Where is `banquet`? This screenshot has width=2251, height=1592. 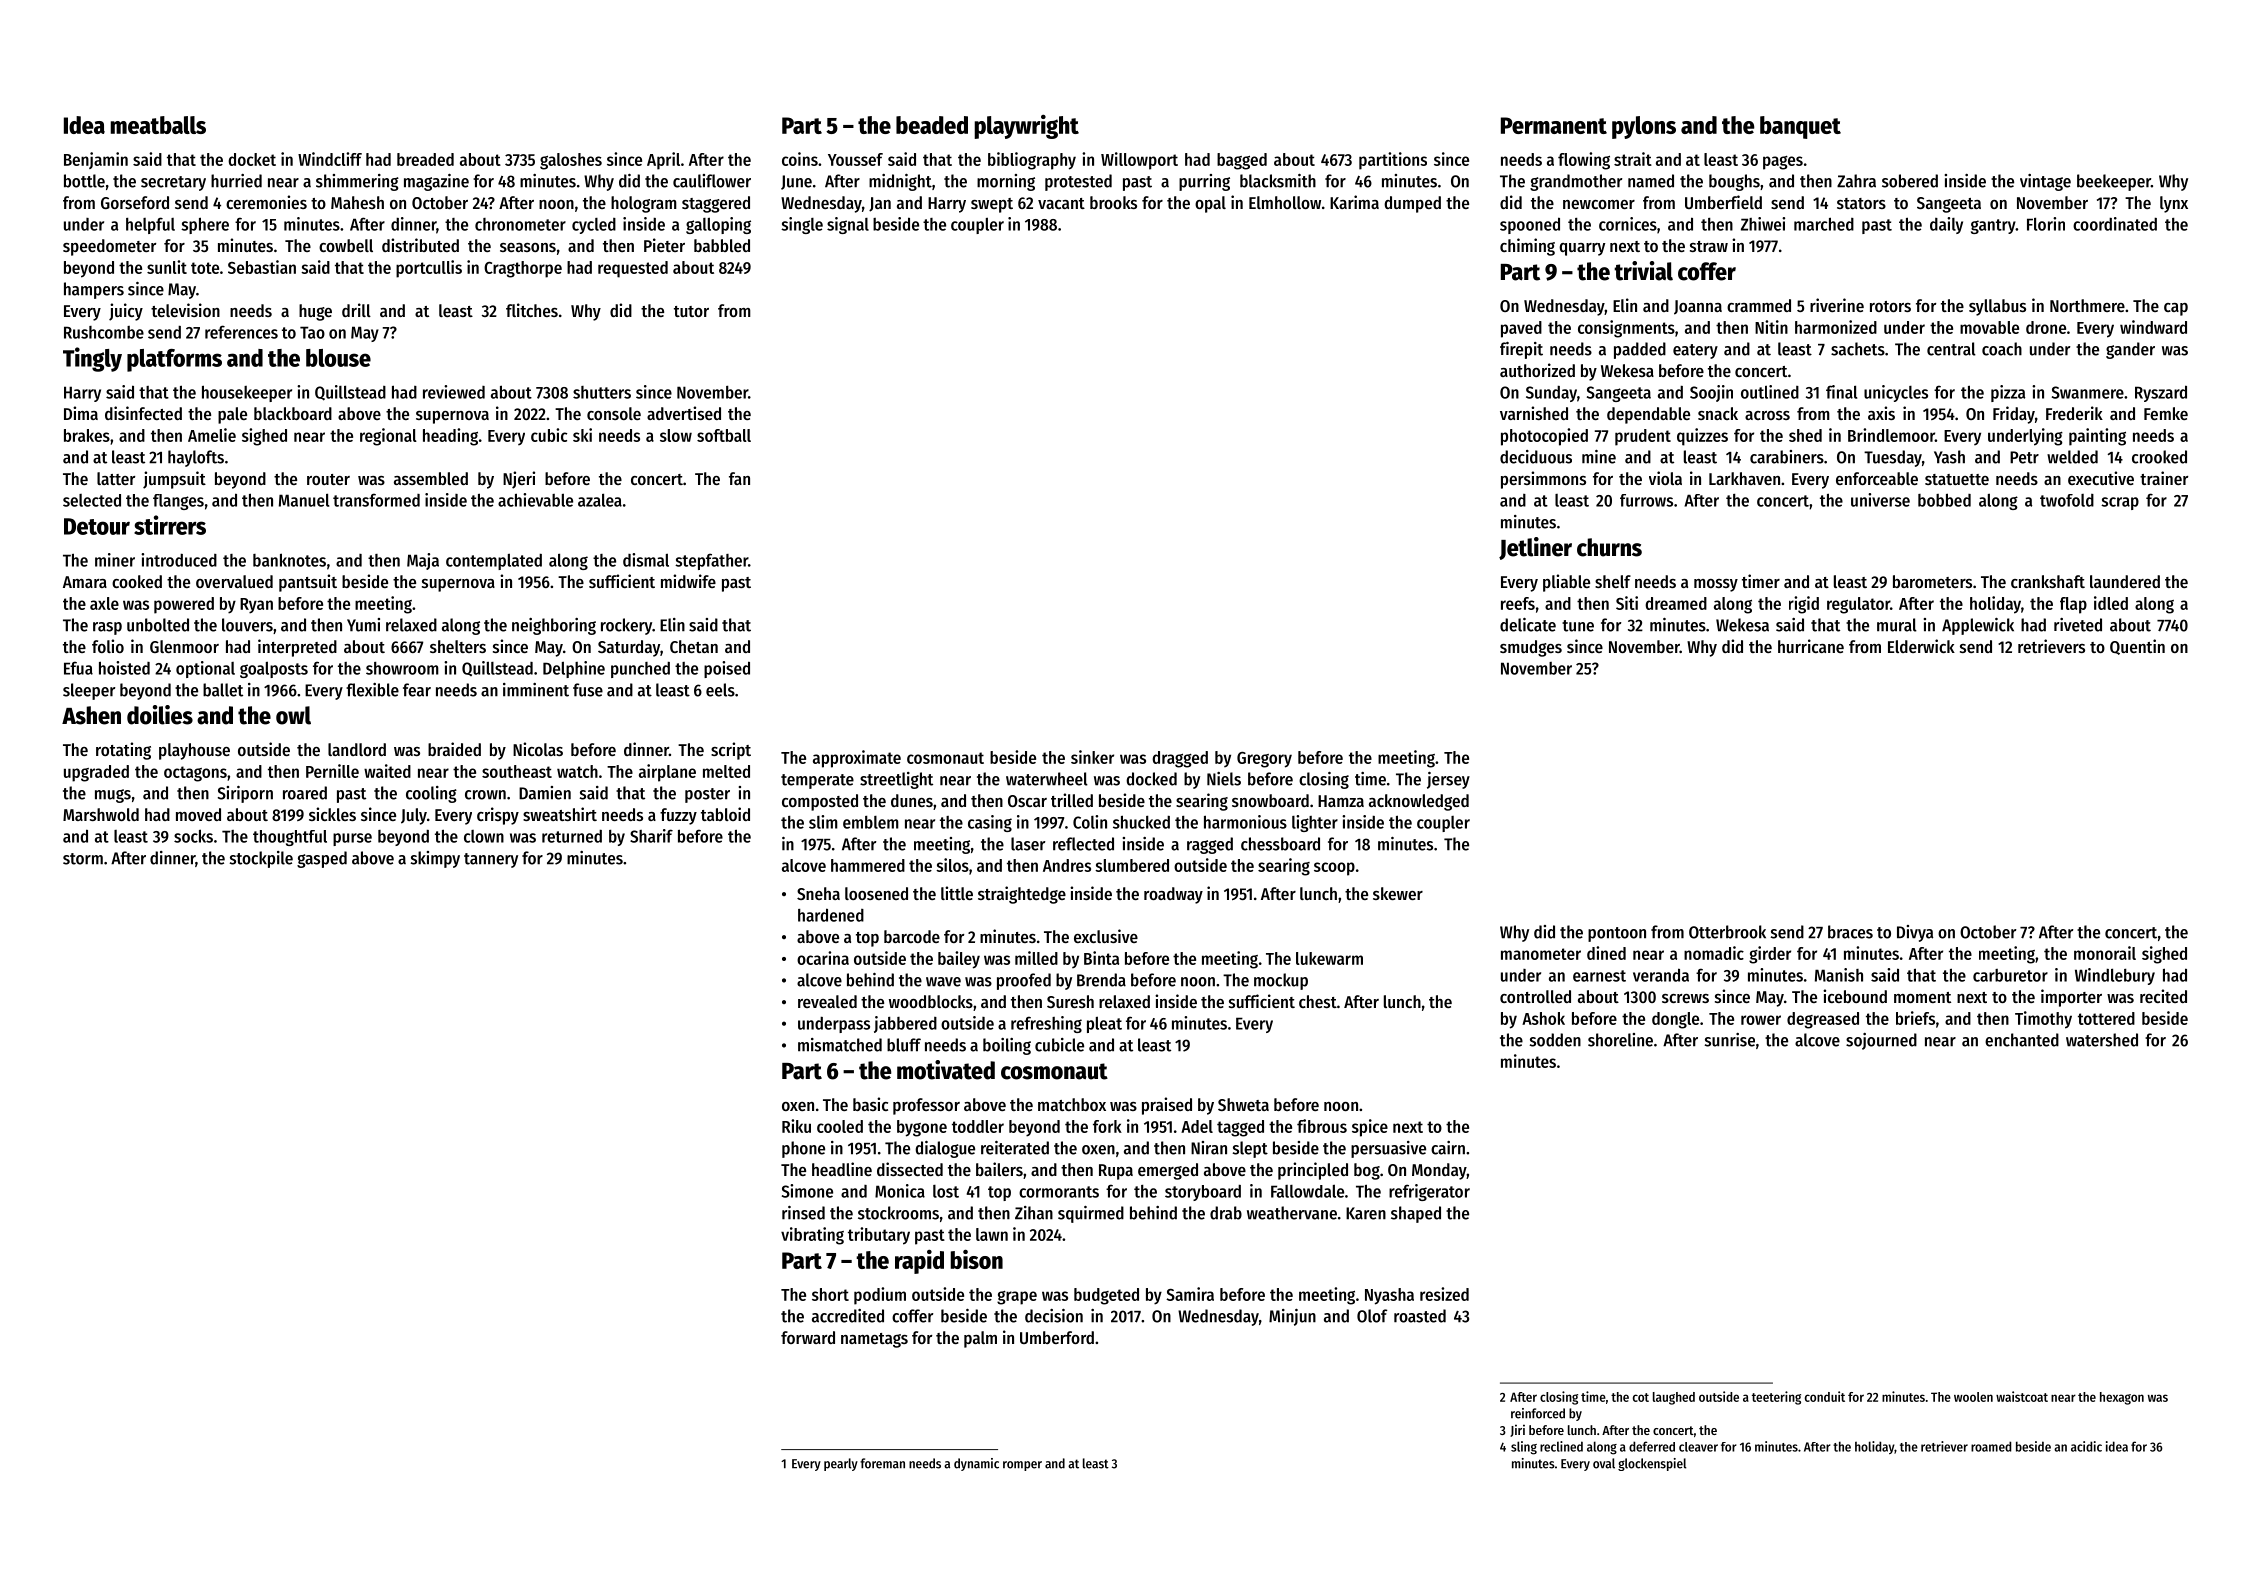 banquet is located at coordinates (1800, 127).
